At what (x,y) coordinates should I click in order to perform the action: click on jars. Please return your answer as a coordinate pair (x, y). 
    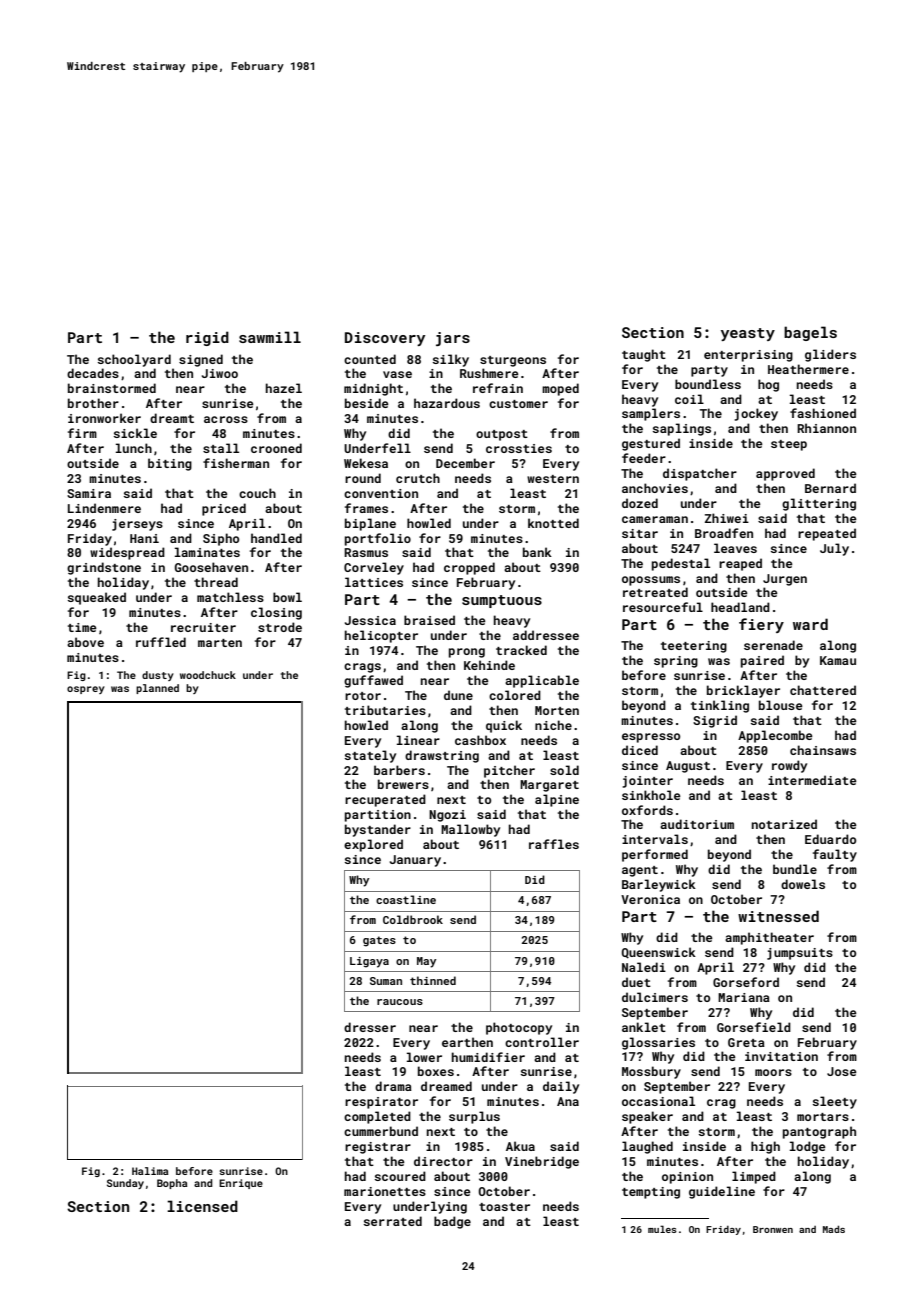
    Looking at the image, I should click on (453, 339).
